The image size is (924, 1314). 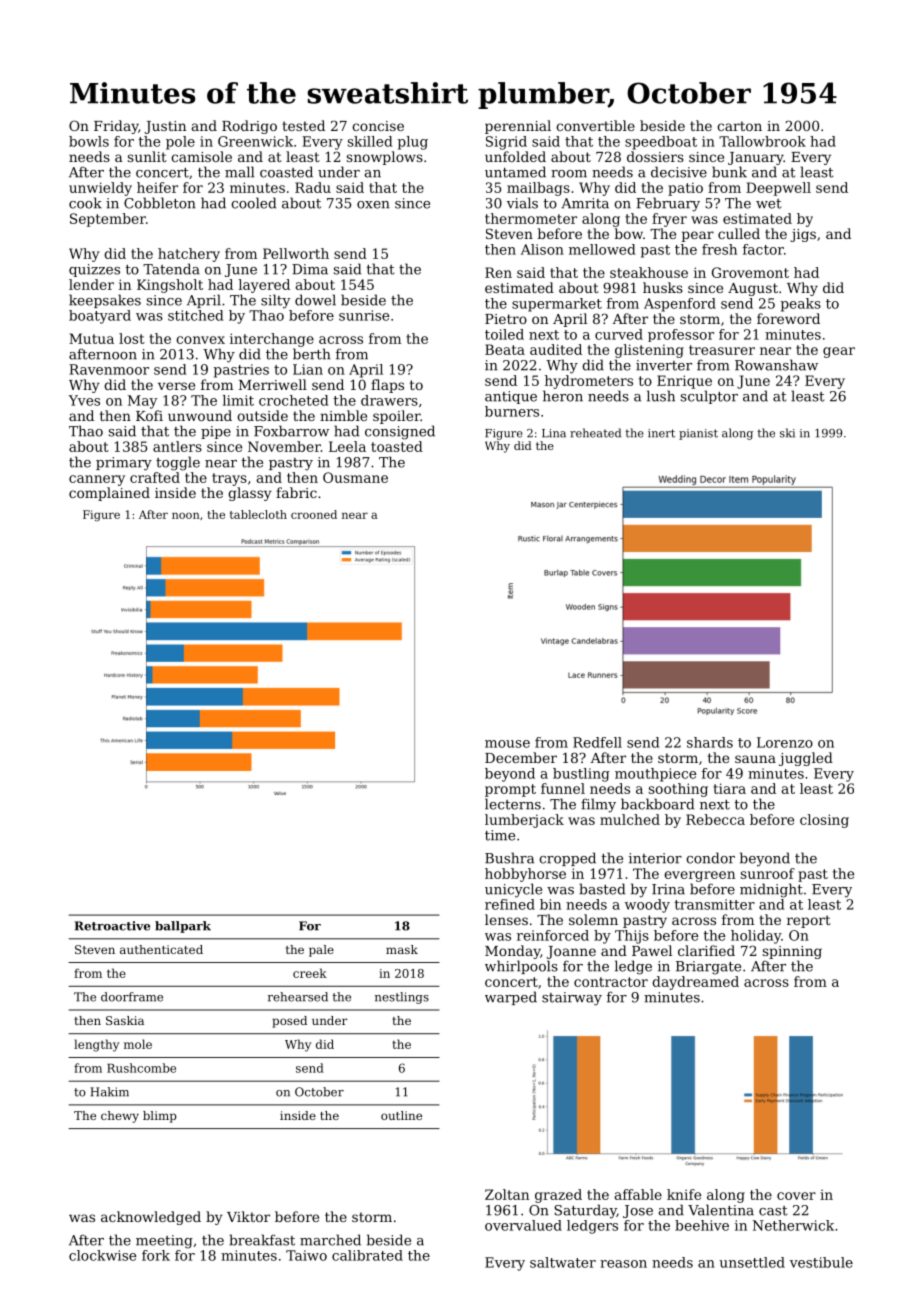 What do you see at coordinates (402, 949) in the screenshot?
I see `mask` at bounding box center [402, 949].
